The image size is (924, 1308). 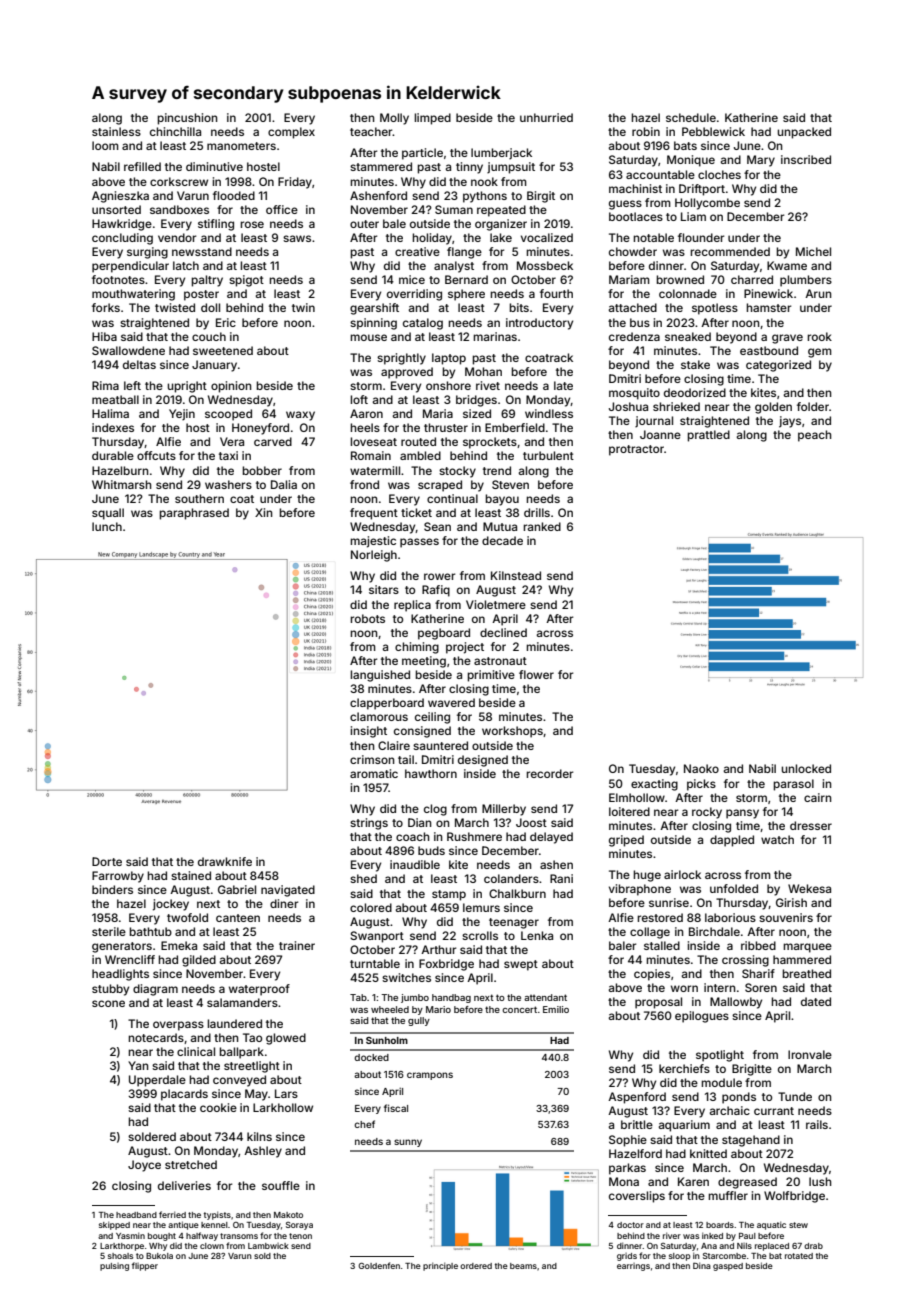 What do you see at coordinates (804, 133) in the screenshot?
I see `unpacked` at bounding box center [804, 133].
